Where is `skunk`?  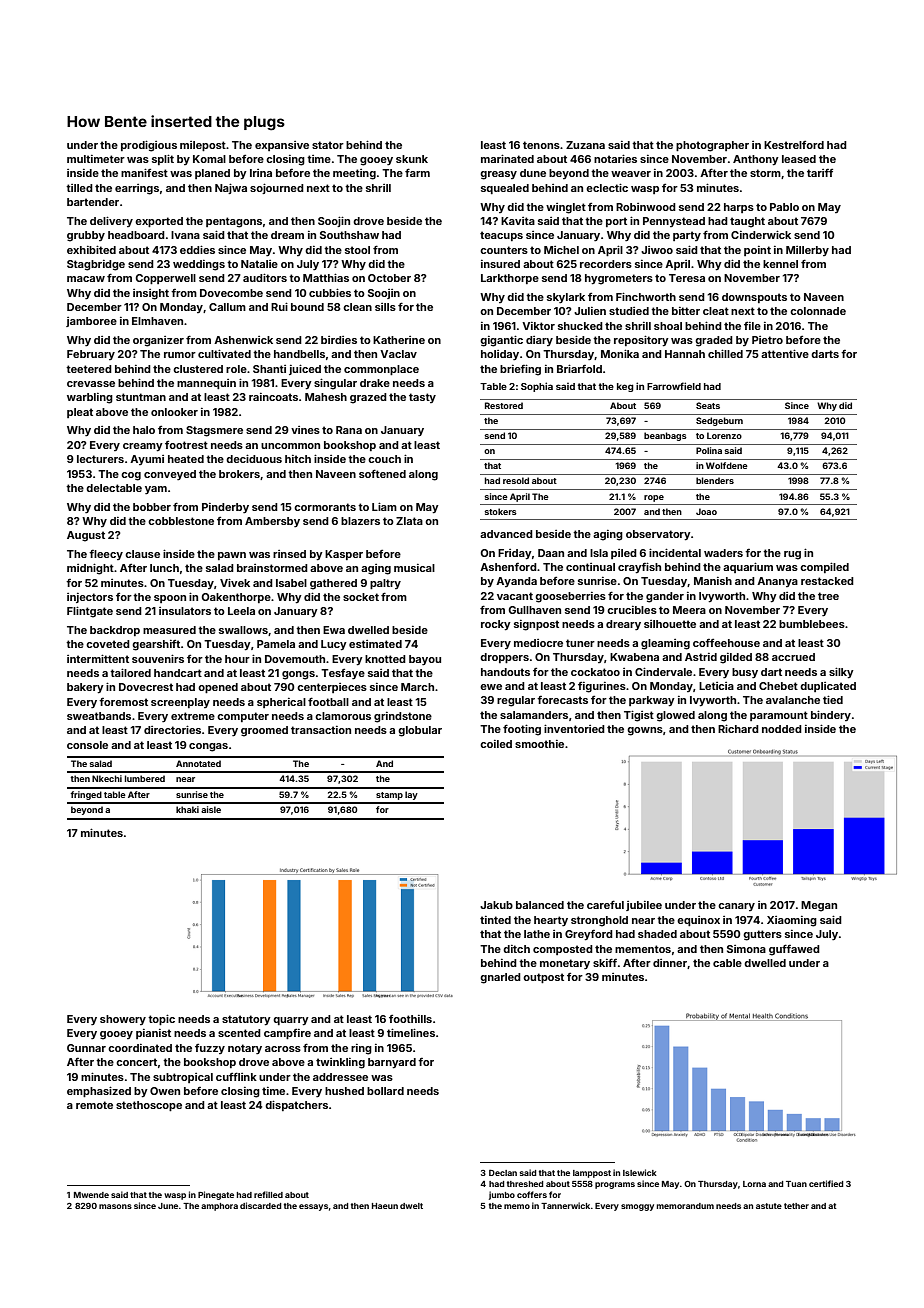
skunk is located at coordinates (412, 159).
